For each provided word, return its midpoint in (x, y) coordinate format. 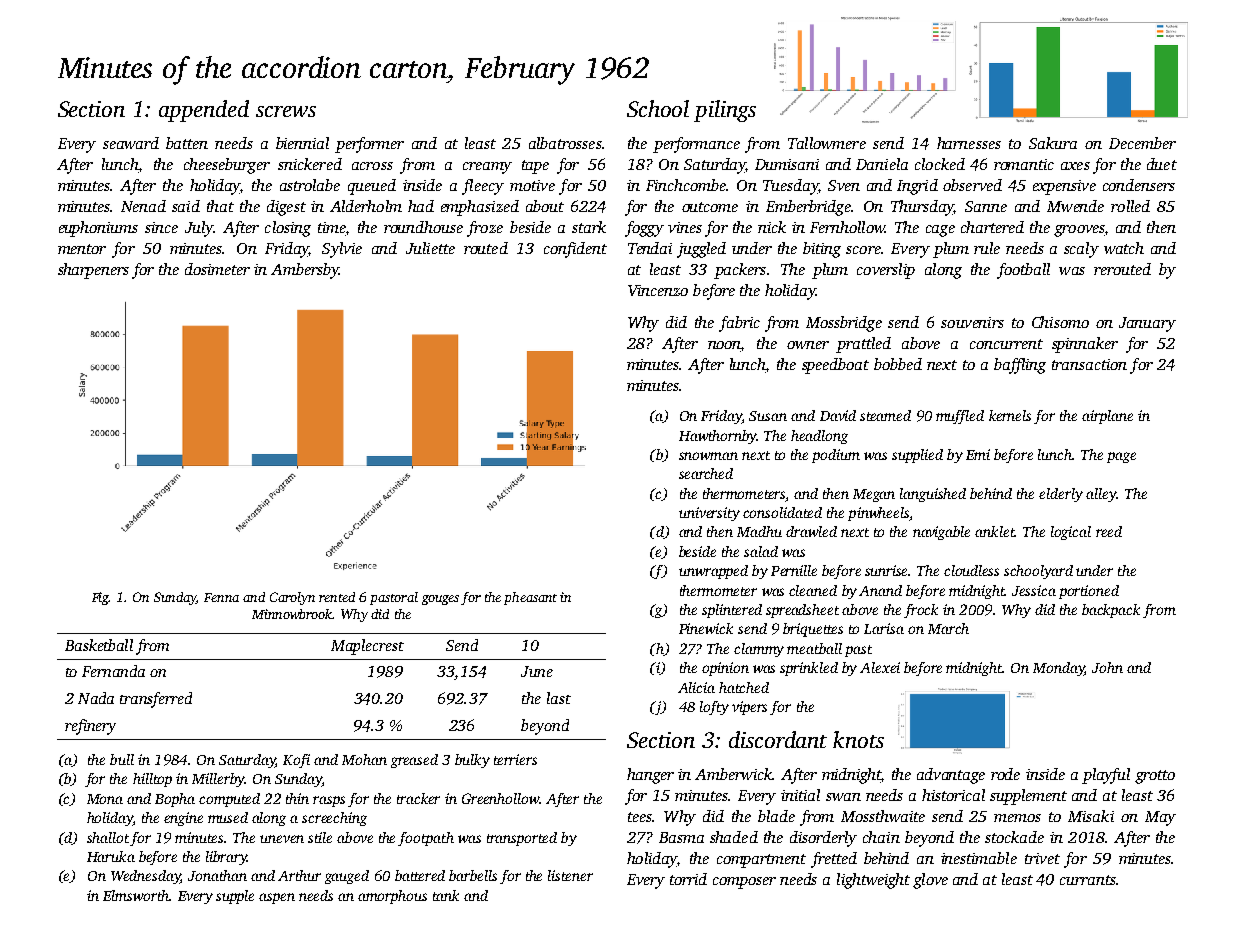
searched (706, 473)
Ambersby (305, 271)
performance (696, 145)
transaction (1089, 364)
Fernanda (113, 671)
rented (337, 597)
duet (1162, 164)
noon (724, 345)
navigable (941, 533)
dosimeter (217, 269)
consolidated (782, 512)
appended (204, 111)
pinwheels (878, 514)
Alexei (880, 667)
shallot (108, 837)
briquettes (813, 630)
